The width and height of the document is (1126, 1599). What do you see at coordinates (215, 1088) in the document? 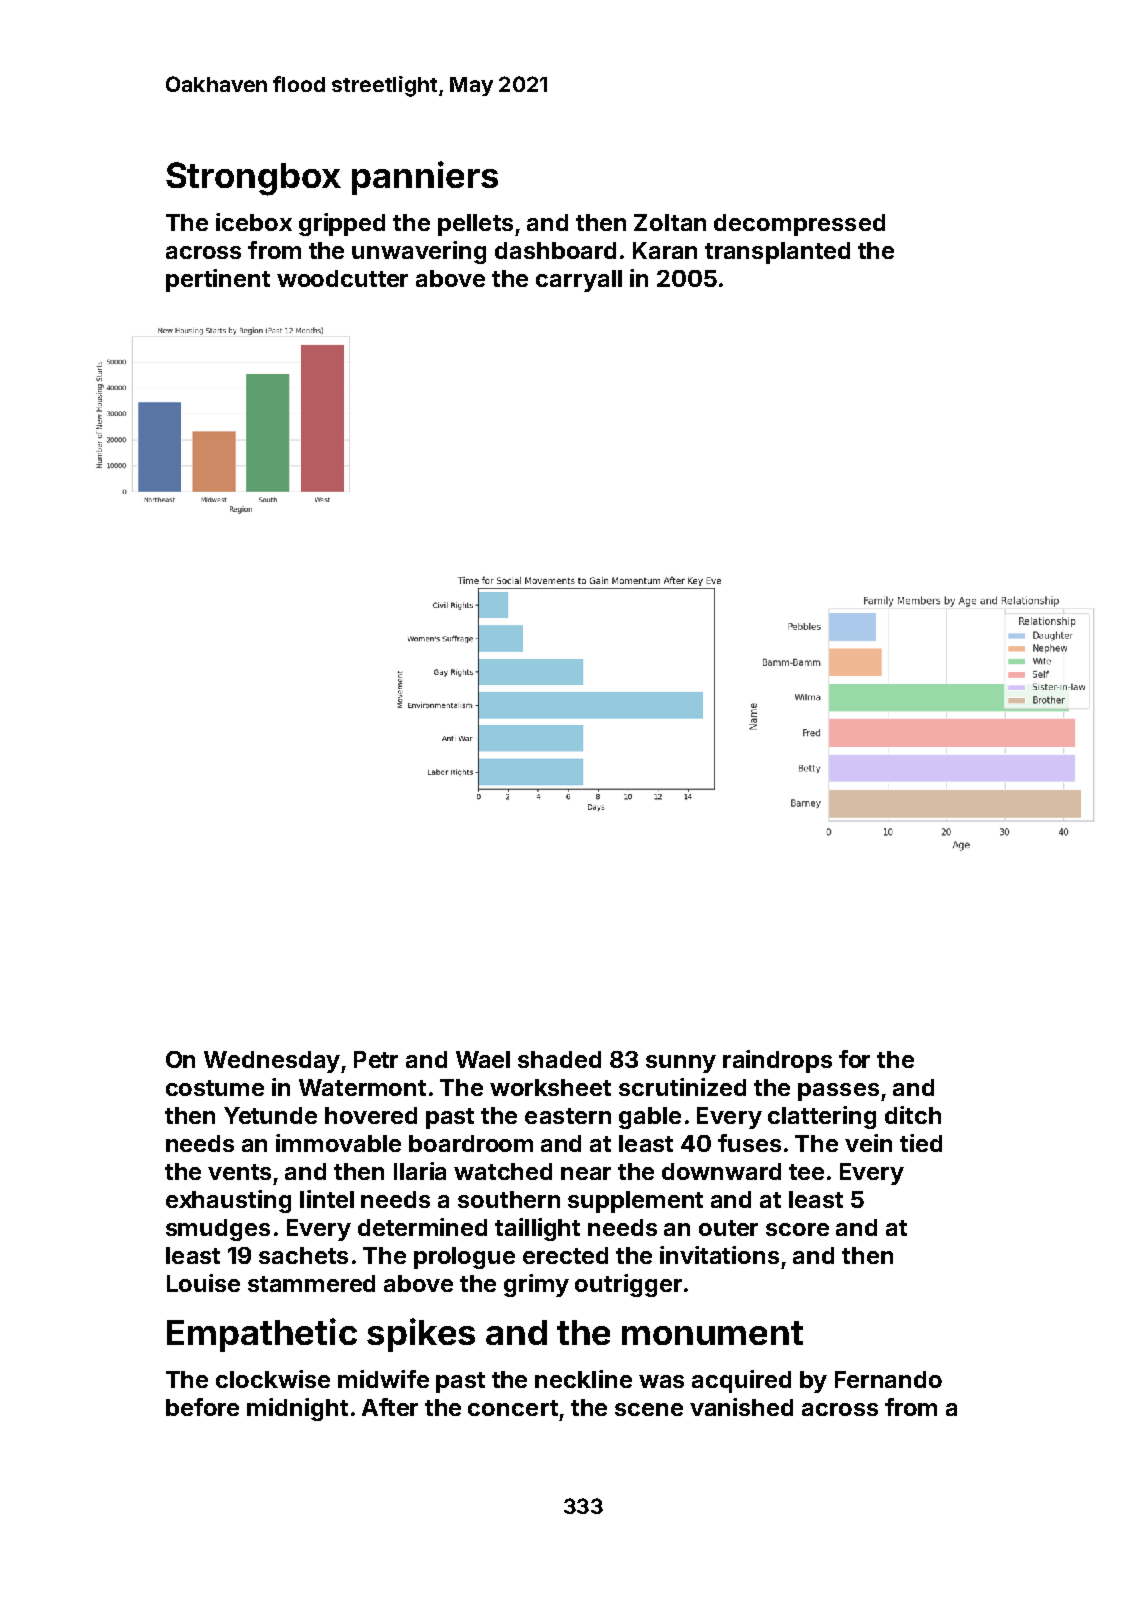
I see `costume` at bounding box center [215, 1088].
